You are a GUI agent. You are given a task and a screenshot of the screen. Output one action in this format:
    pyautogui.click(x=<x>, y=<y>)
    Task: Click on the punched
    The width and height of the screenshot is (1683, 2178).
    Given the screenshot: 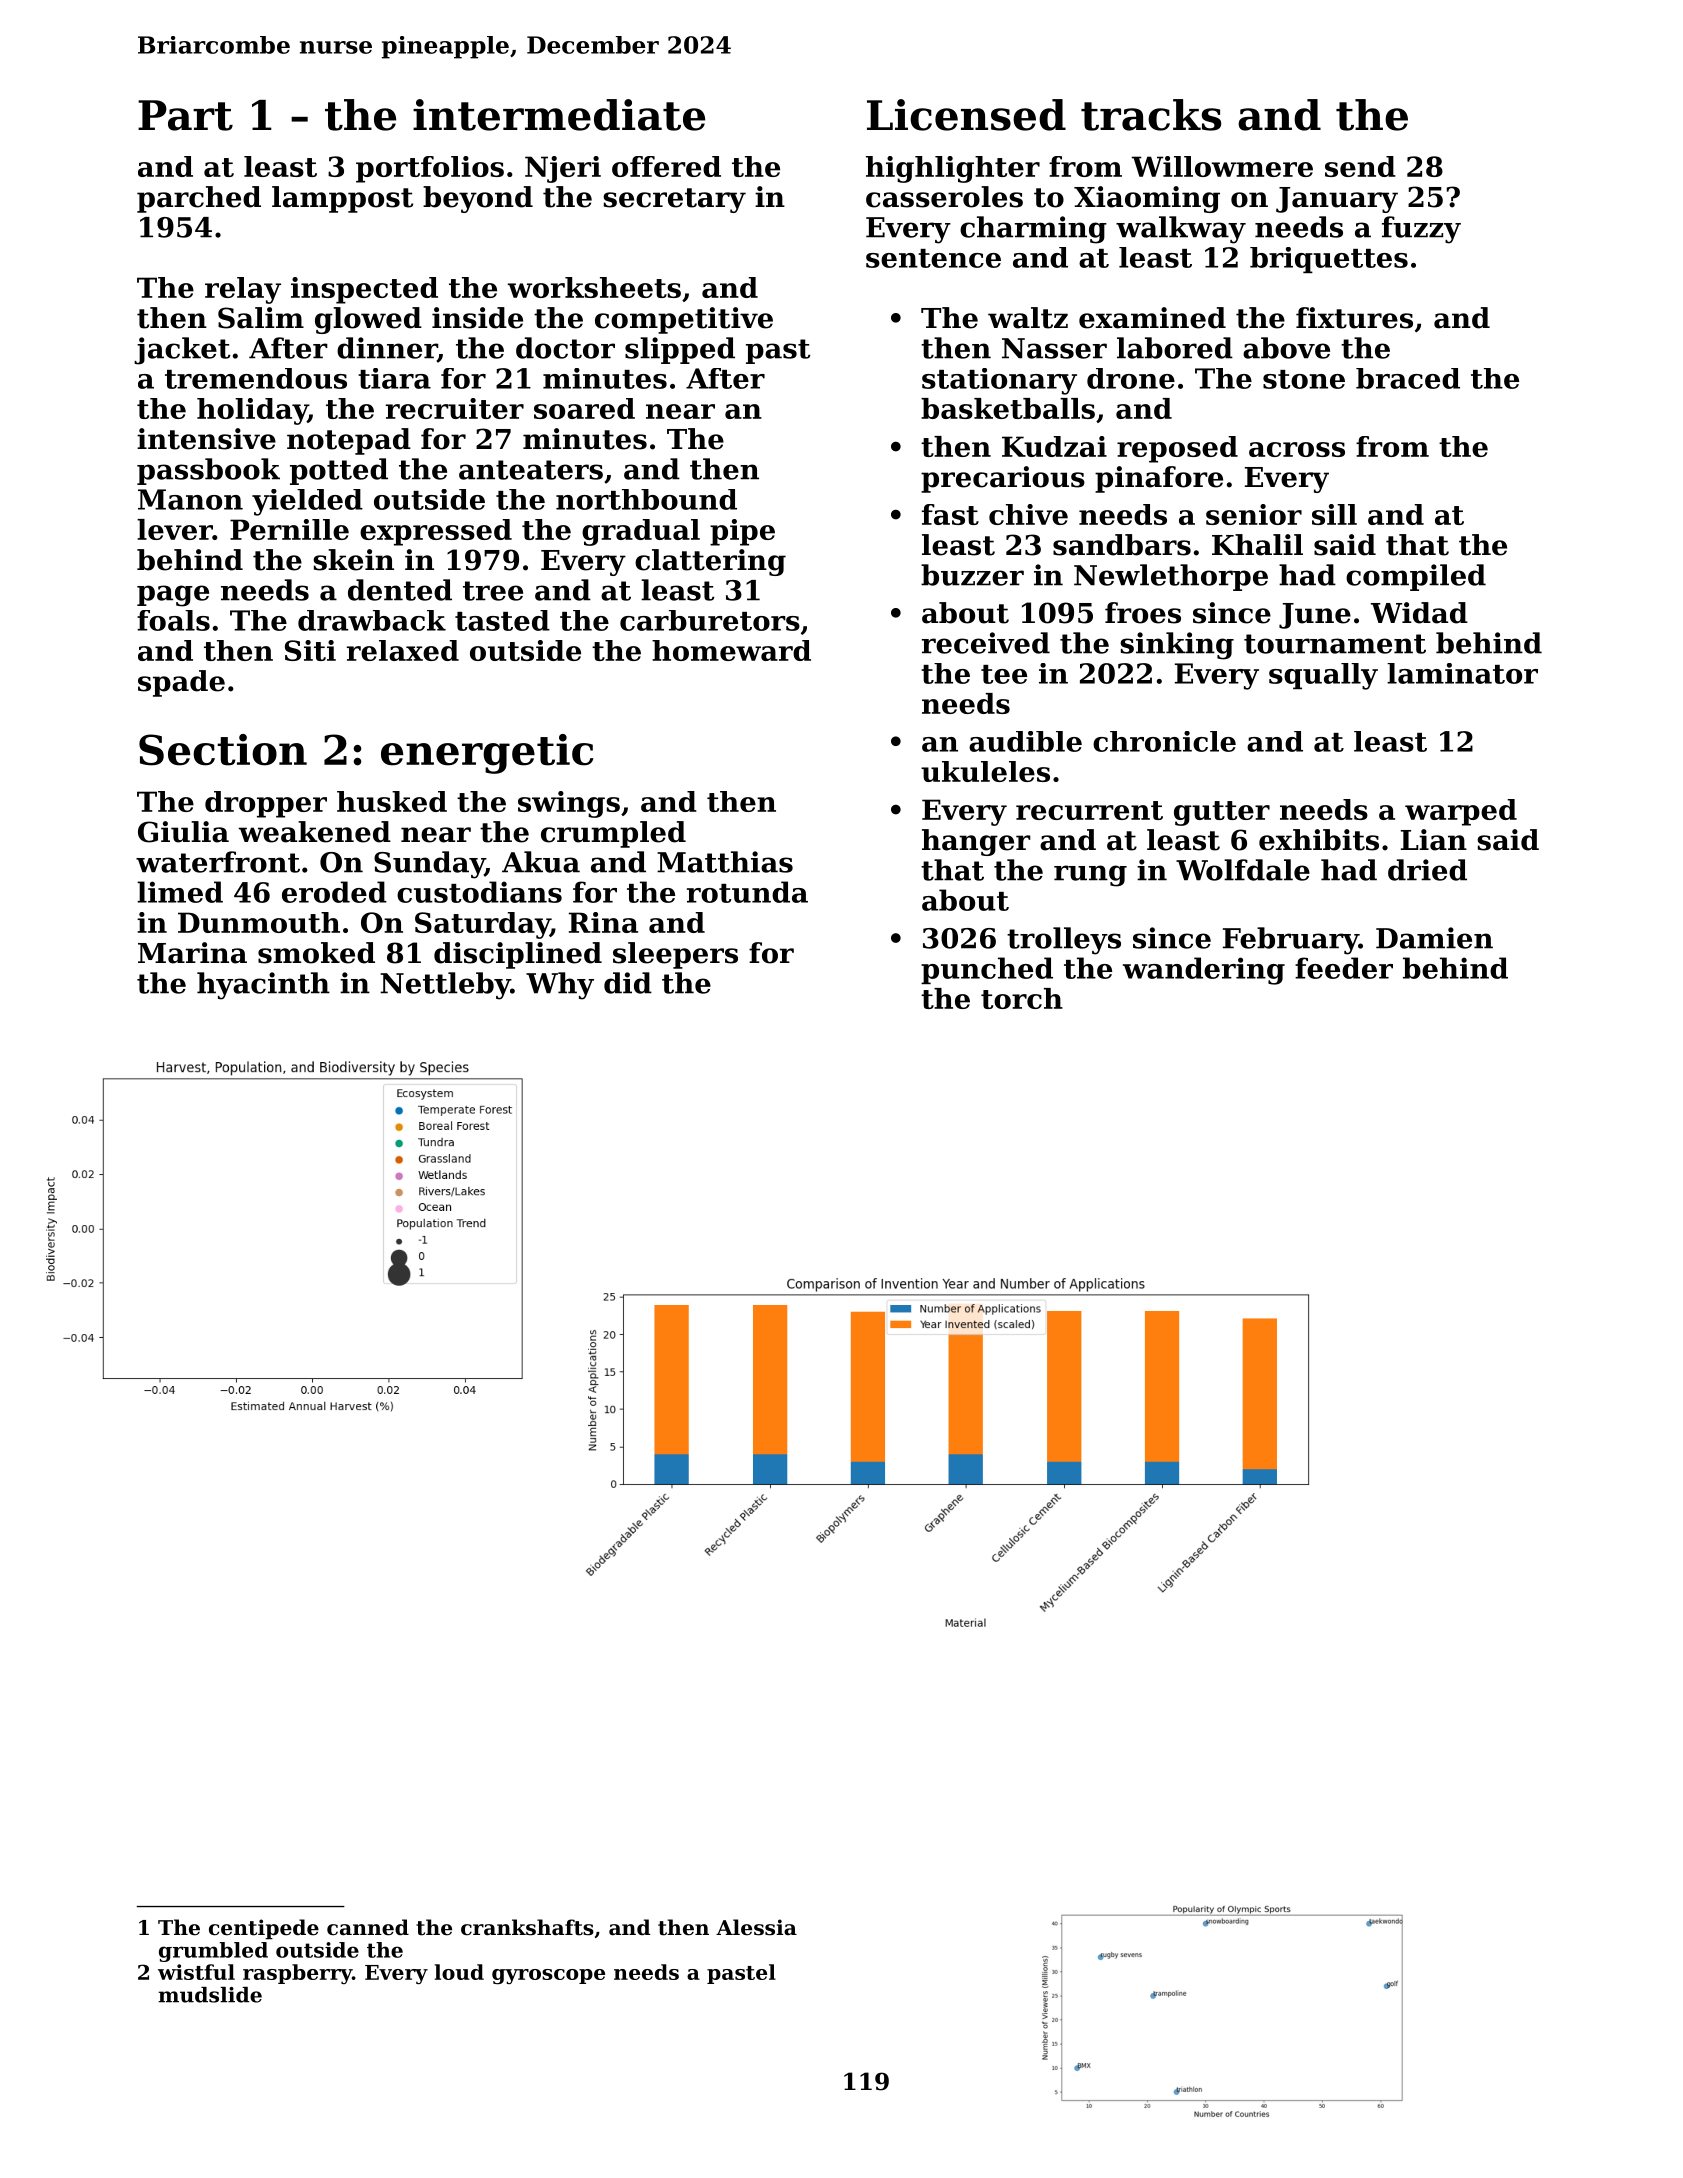 What is the action you would take?
    pyautogui.click(x=987, y=970)
